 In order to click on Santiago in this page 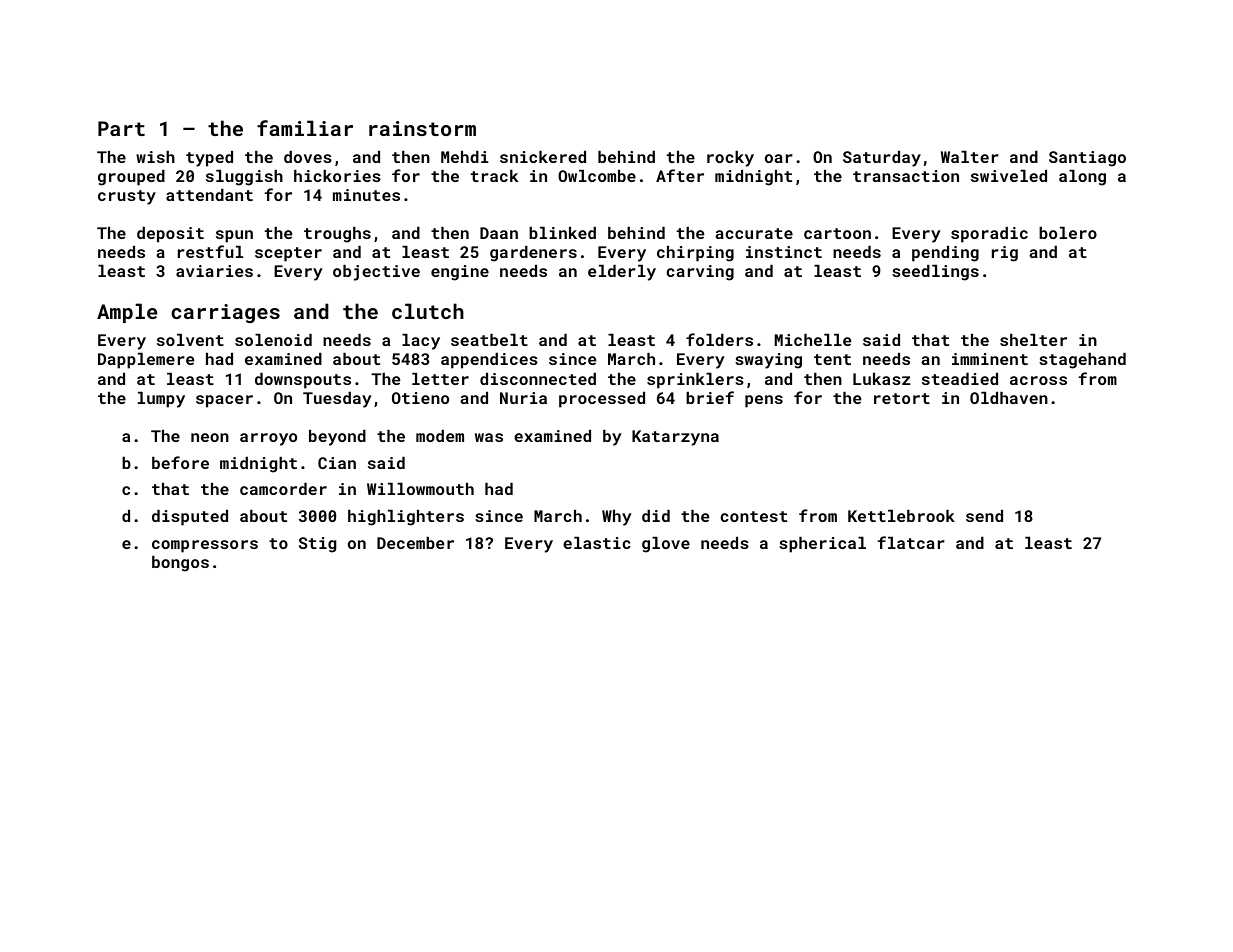, I will do `click(1087, 159)`.
